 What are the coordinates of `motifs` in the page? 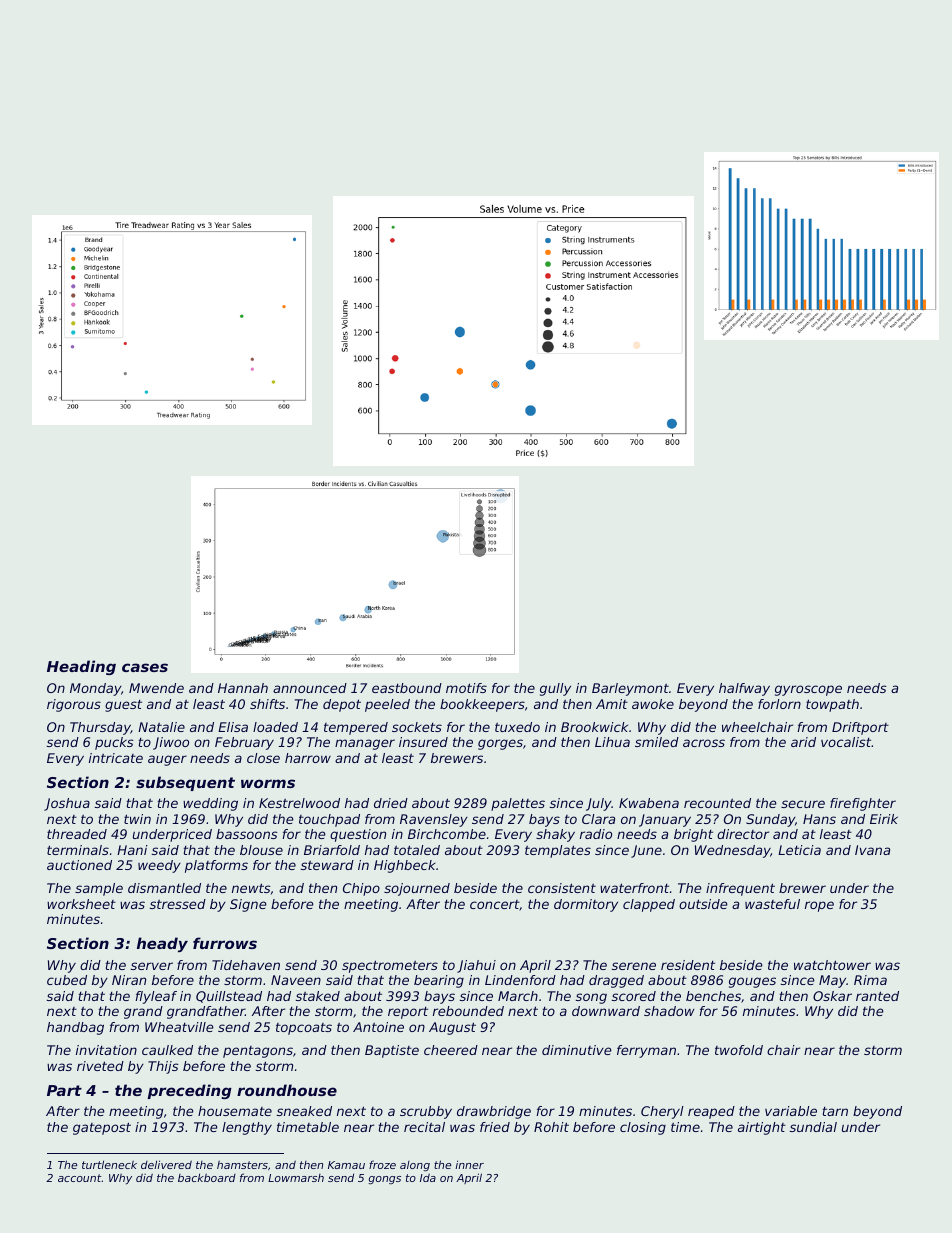 It's located at (466, 688).
